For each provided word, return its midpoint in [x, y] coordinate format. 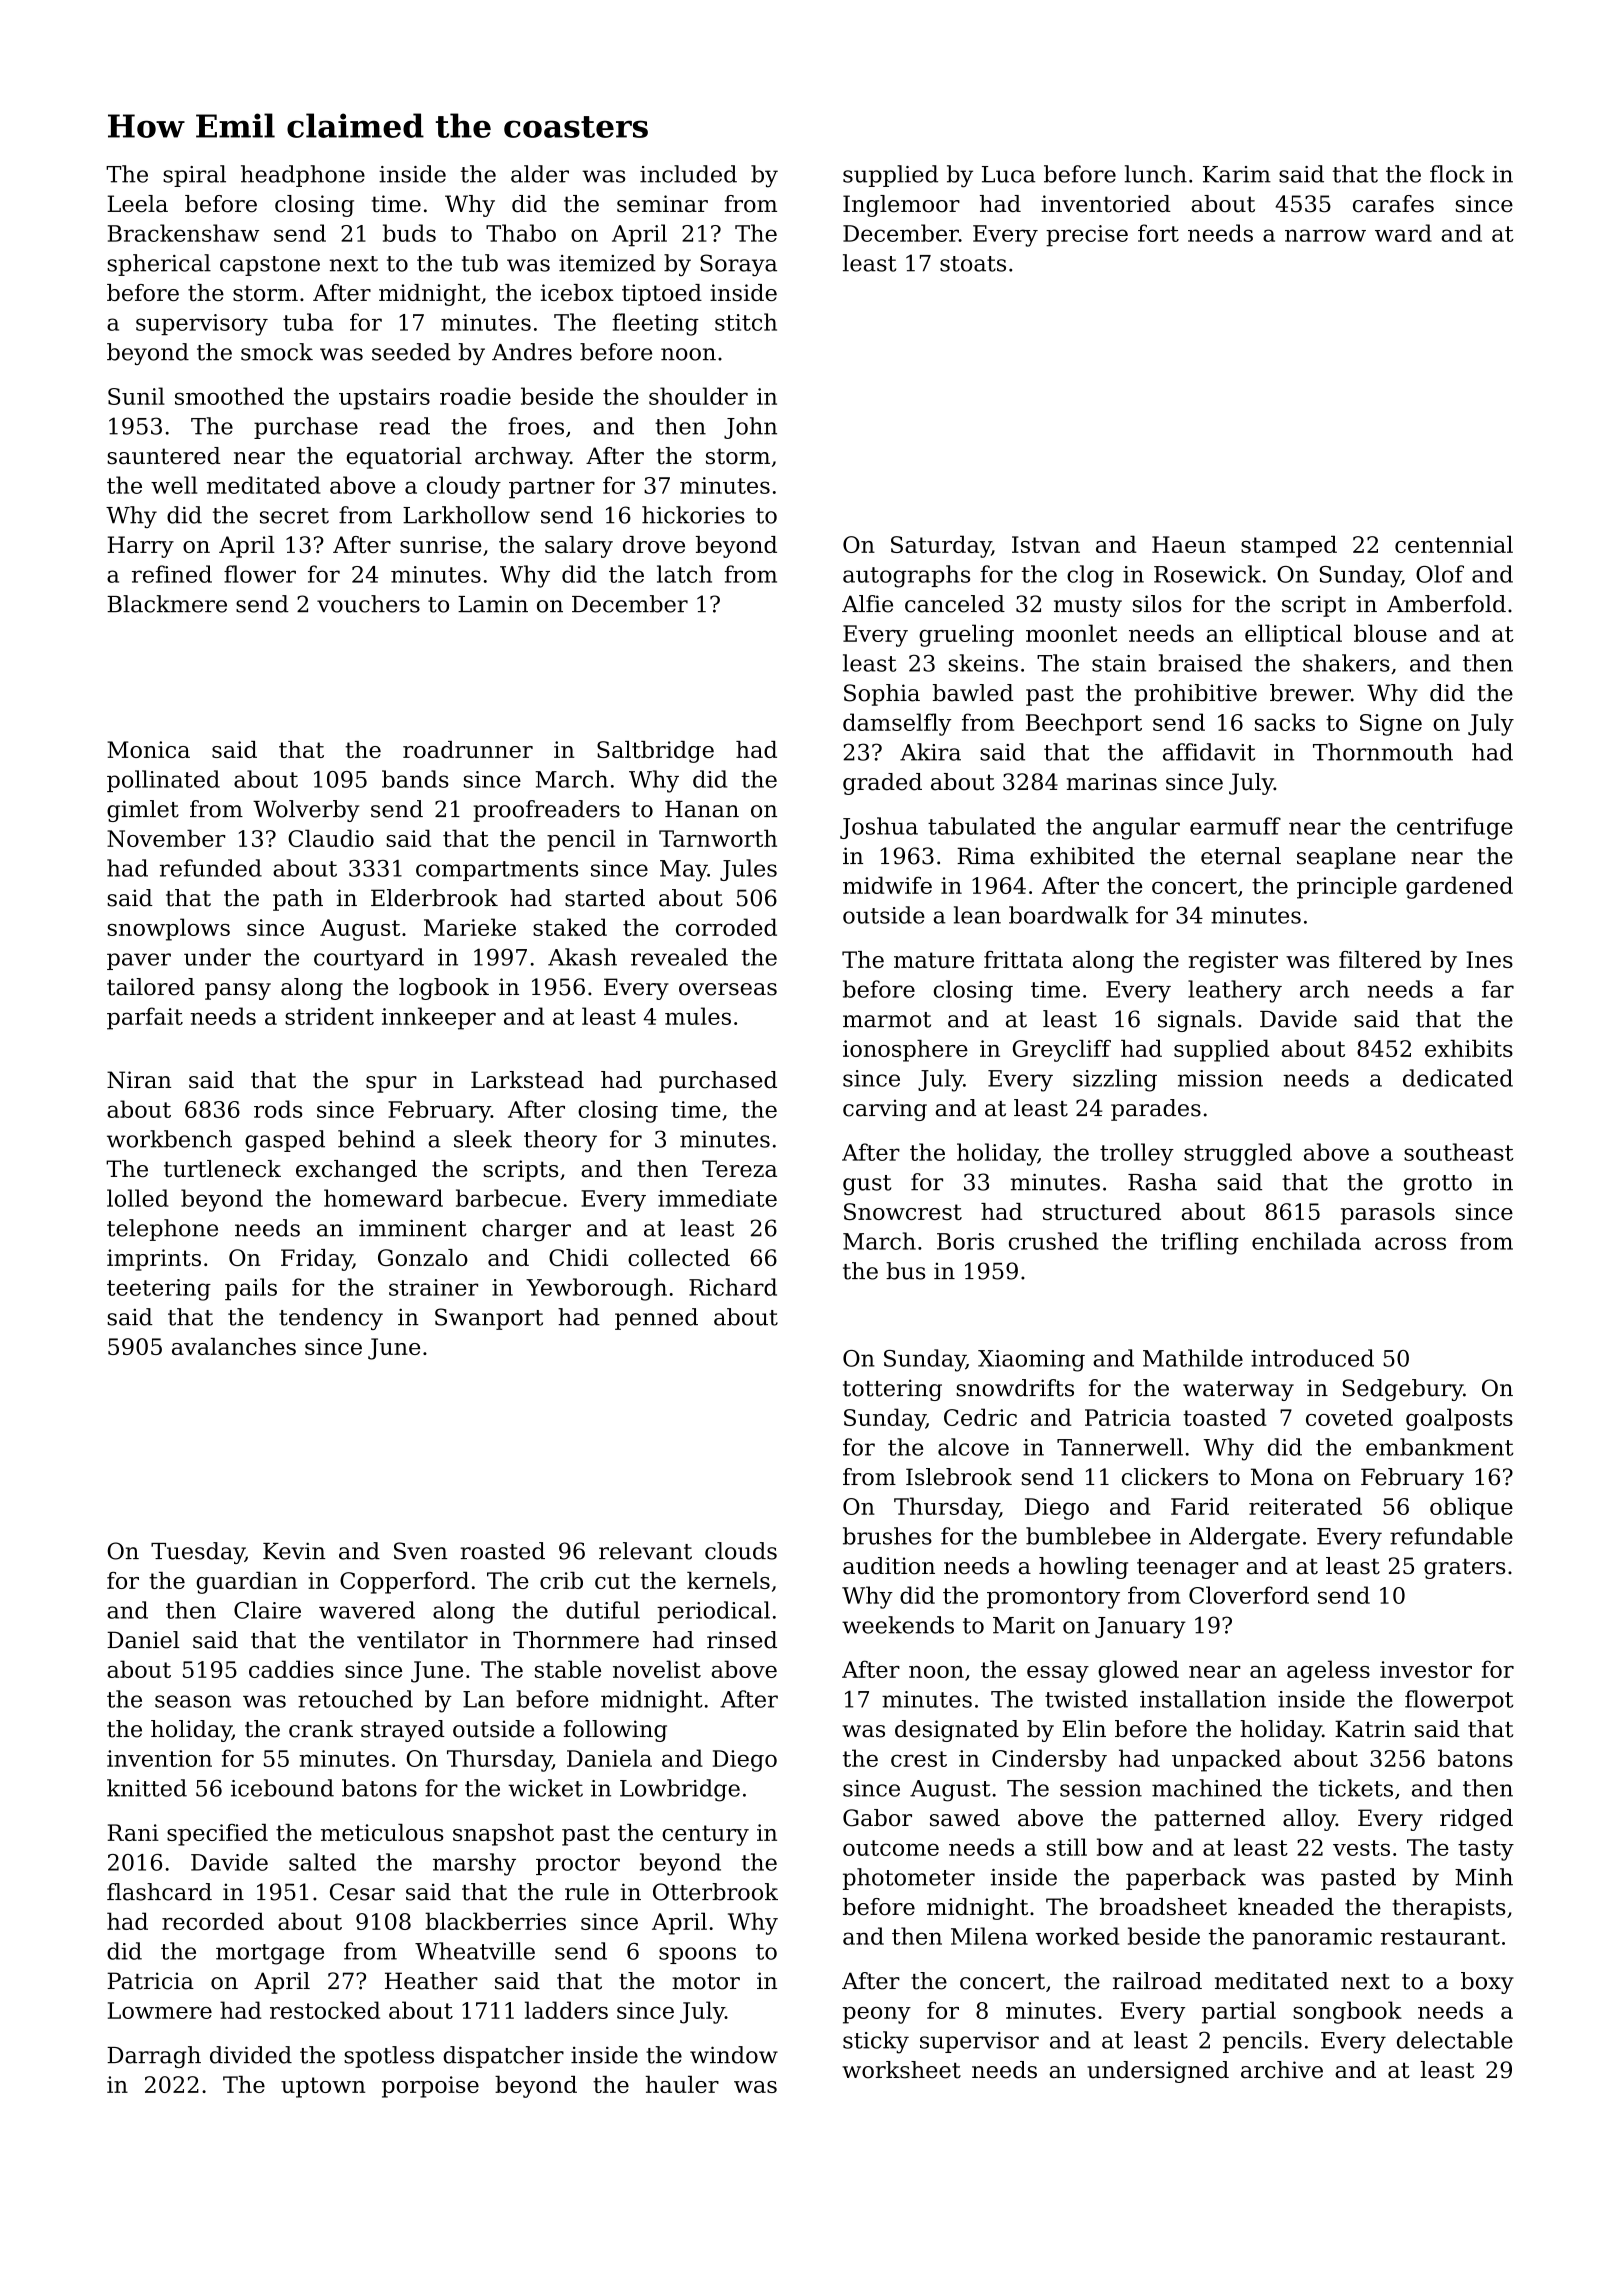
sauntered [164, 456]
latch [684, 574]
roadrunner [468, 749]
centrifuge [1455, 828]
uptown [323, 2087]
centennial [1454, 544]
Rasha [1162, 1182]
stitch [746, 322]
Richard [733, 1287]
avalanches [234, 1346]
